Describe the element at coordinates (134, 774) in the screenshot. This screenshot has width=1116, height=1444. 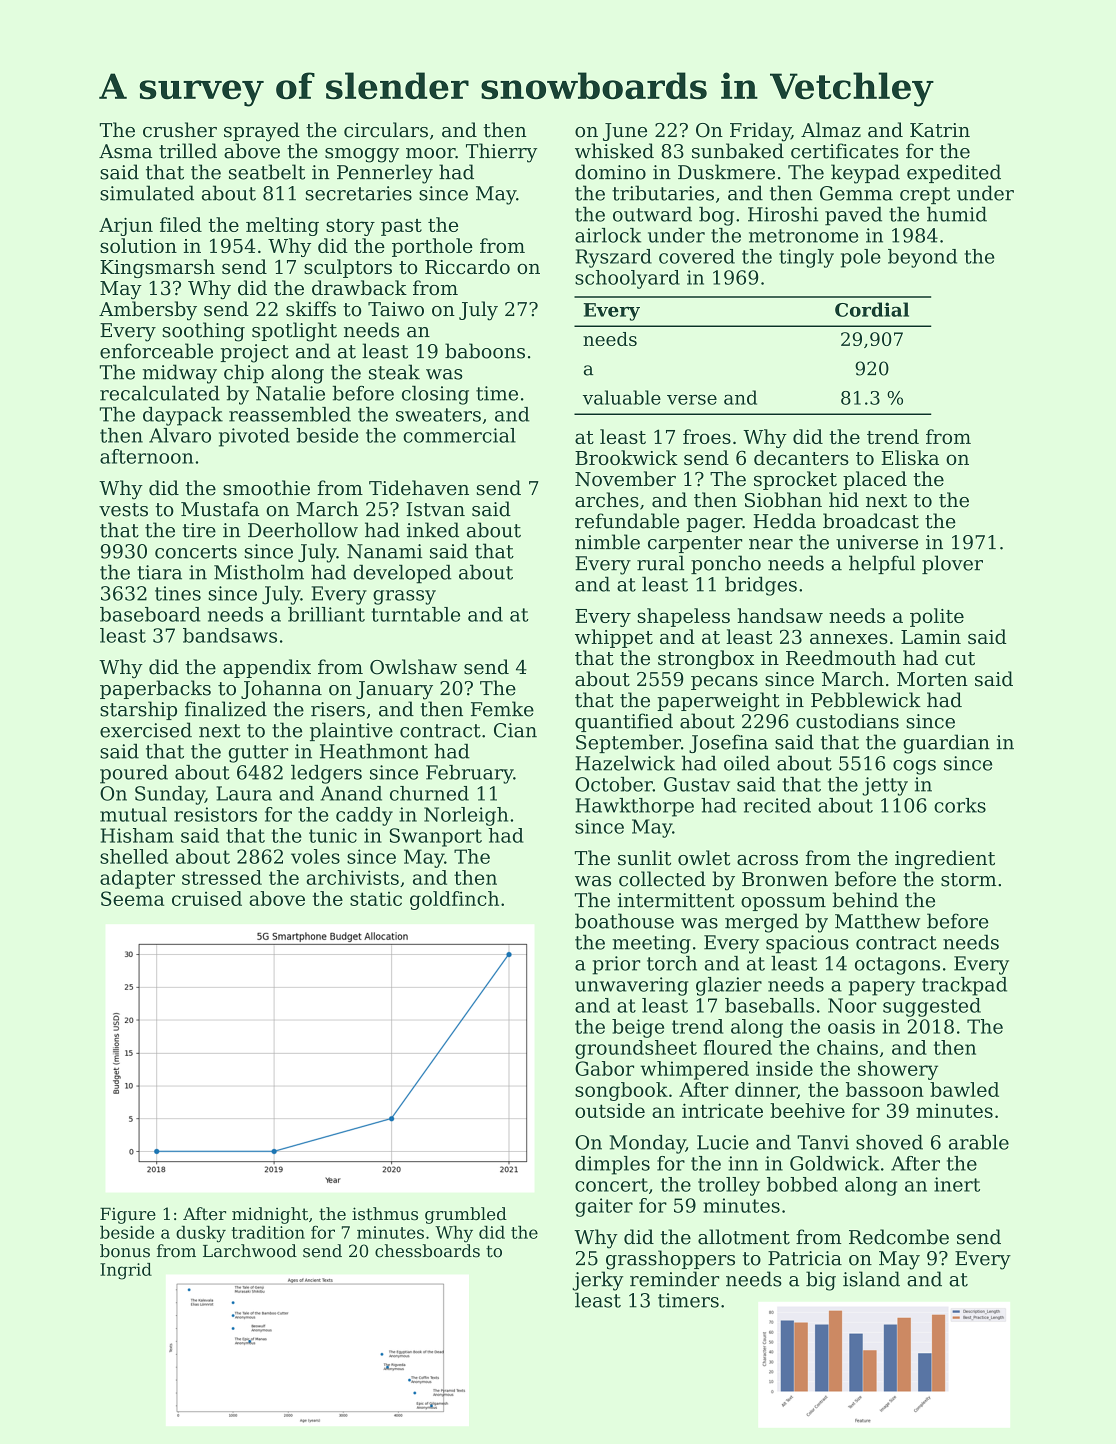
I see `poured` at that location.
